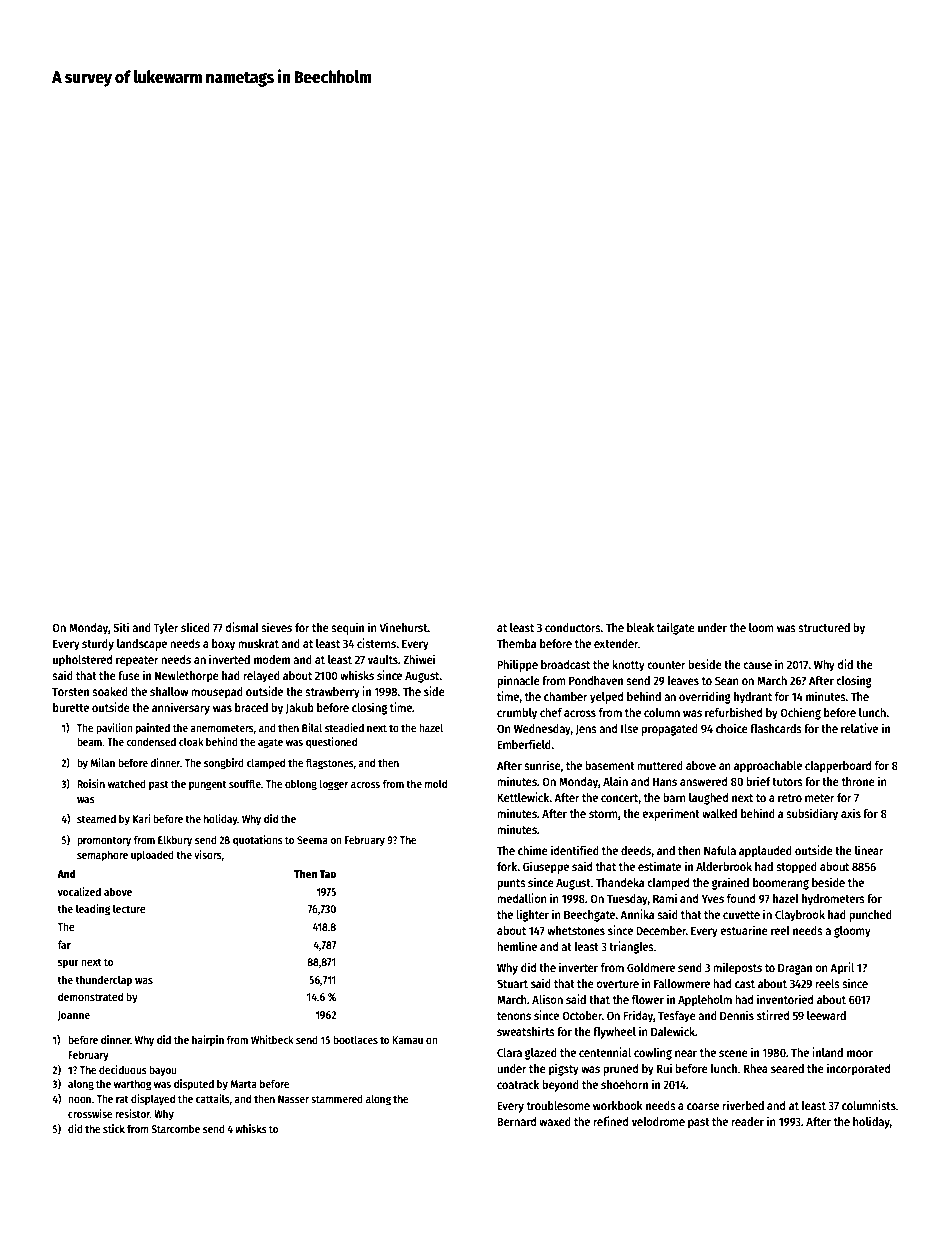 This screenshot has width=952, height=1233. Describe the element at coordinates (133, 1085) in the screenshot. I see `warthog` at that location.
